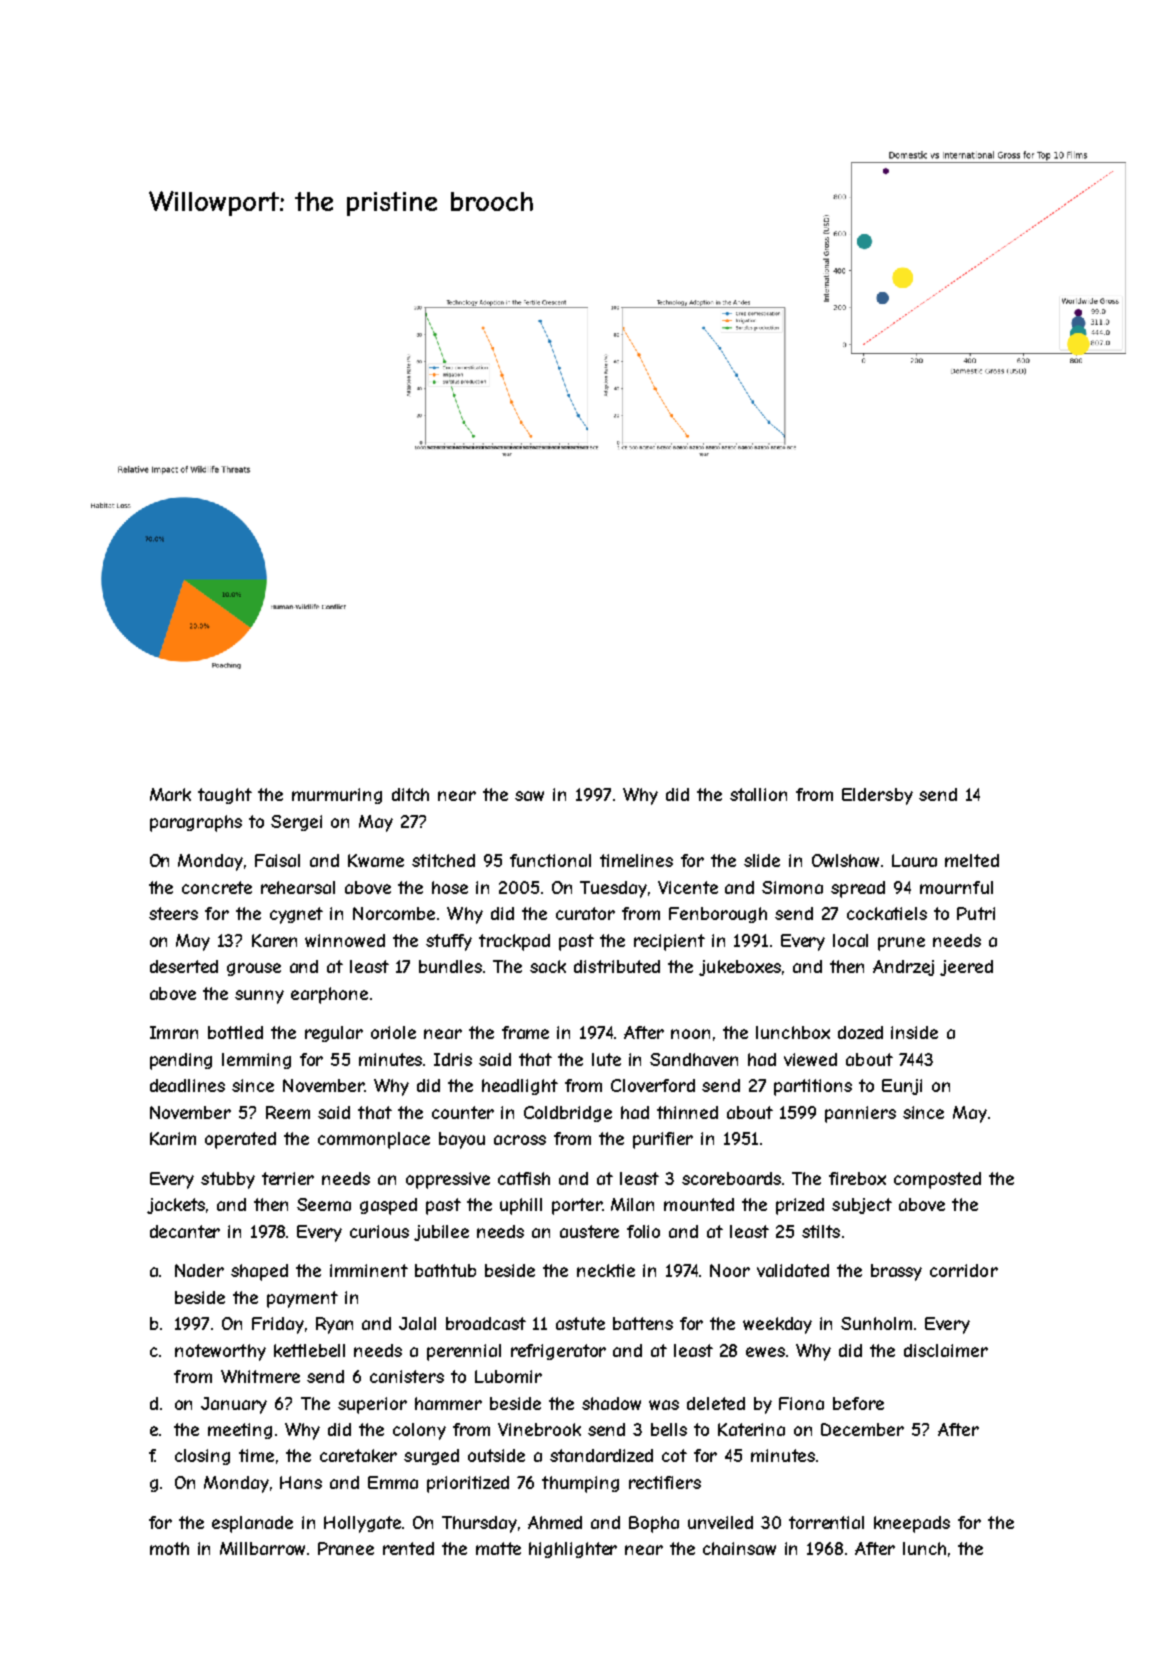 This screenshot has height=1654, width=1165. I want to click on esplanade, so click(252, 1524).
